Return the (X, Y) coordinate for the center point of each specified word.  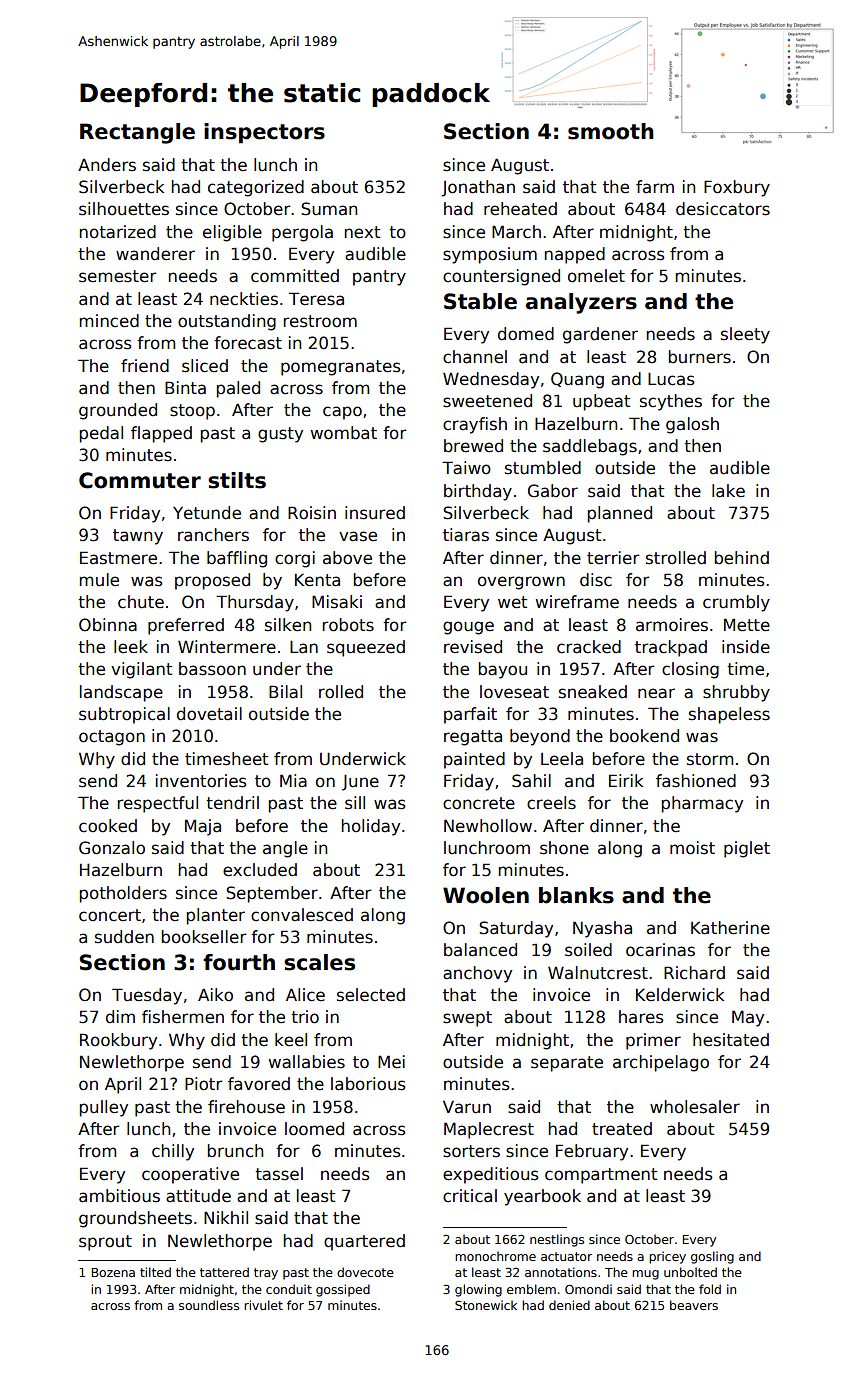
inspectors (264, 133)
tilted (155, 1272)
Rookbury (118, 1041)
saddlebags (590, 447)
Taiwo (466, 468)
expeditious (491, 1175)
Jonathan (478, 188)
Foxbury (737, 188)
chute (141, 602)
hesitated (731, 1040)
